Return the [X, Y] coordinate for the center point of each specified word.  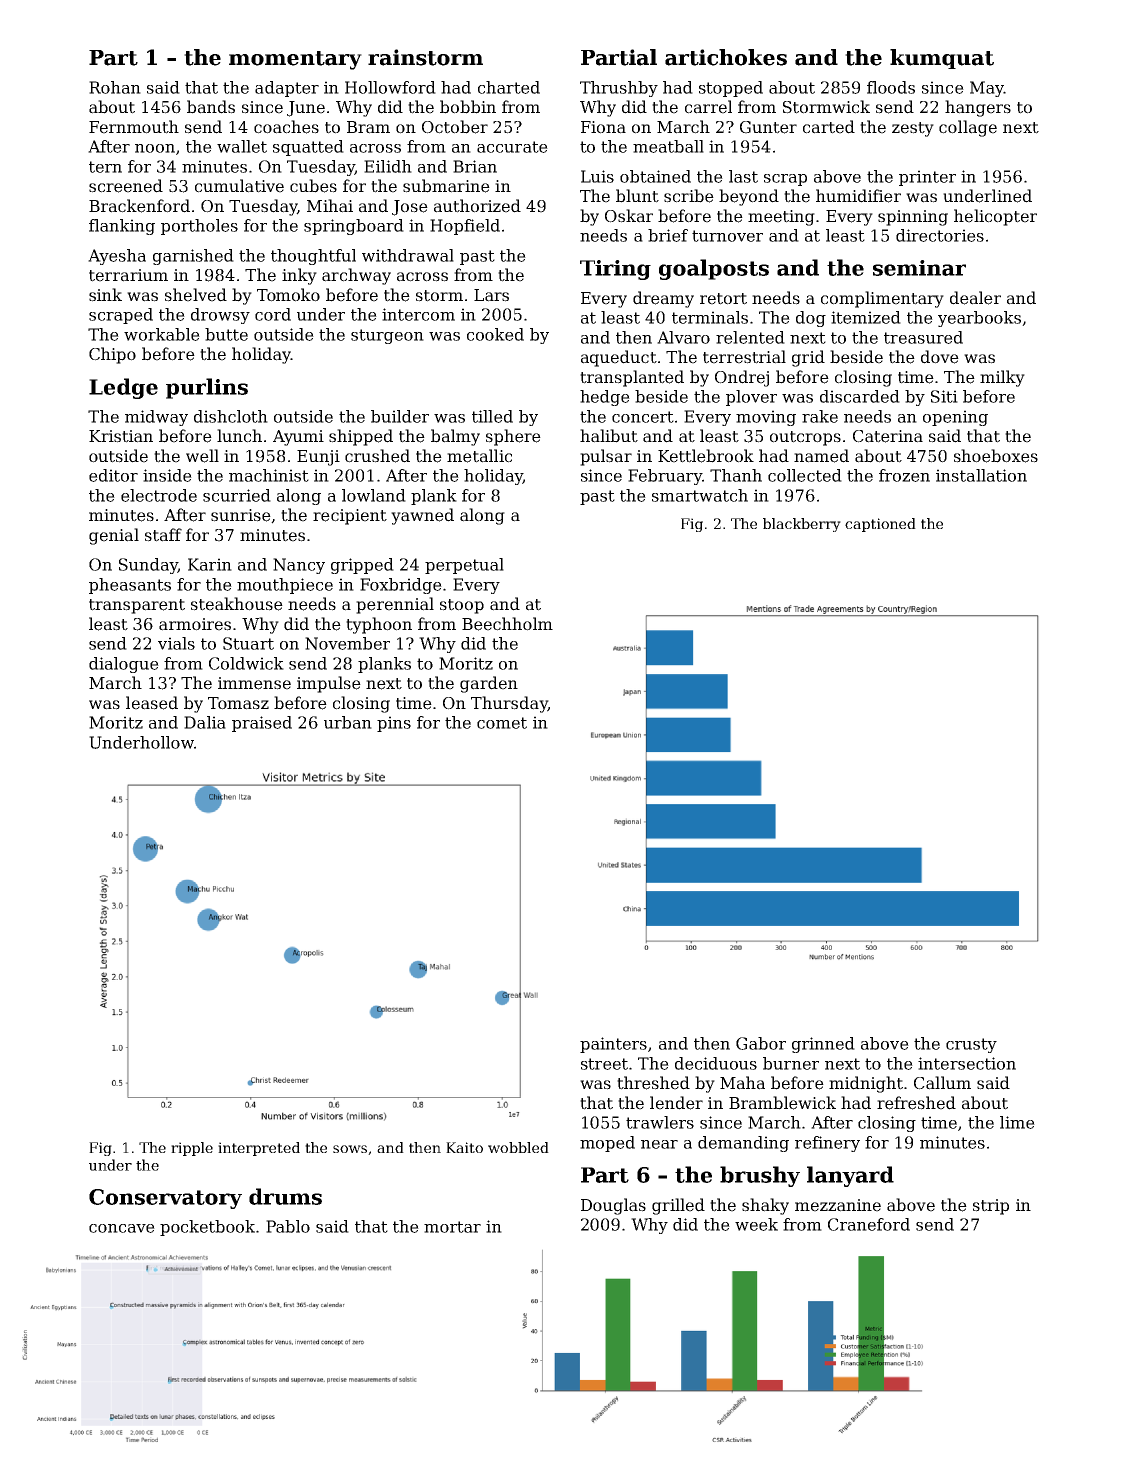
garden [489, 684]
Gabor [761, 1043]
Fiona [603, 127]
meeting [781, 218]
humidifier [858, 196]
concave [122, 1228]
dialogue [124, 665]
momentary [295, 60]
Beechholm [507, 624]
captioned [880, 525]
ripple [192, 1149]
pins [394, 724]
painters [613, 1045]
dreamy [663, 299]
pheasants [130, 586]
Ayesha [117, 257]
